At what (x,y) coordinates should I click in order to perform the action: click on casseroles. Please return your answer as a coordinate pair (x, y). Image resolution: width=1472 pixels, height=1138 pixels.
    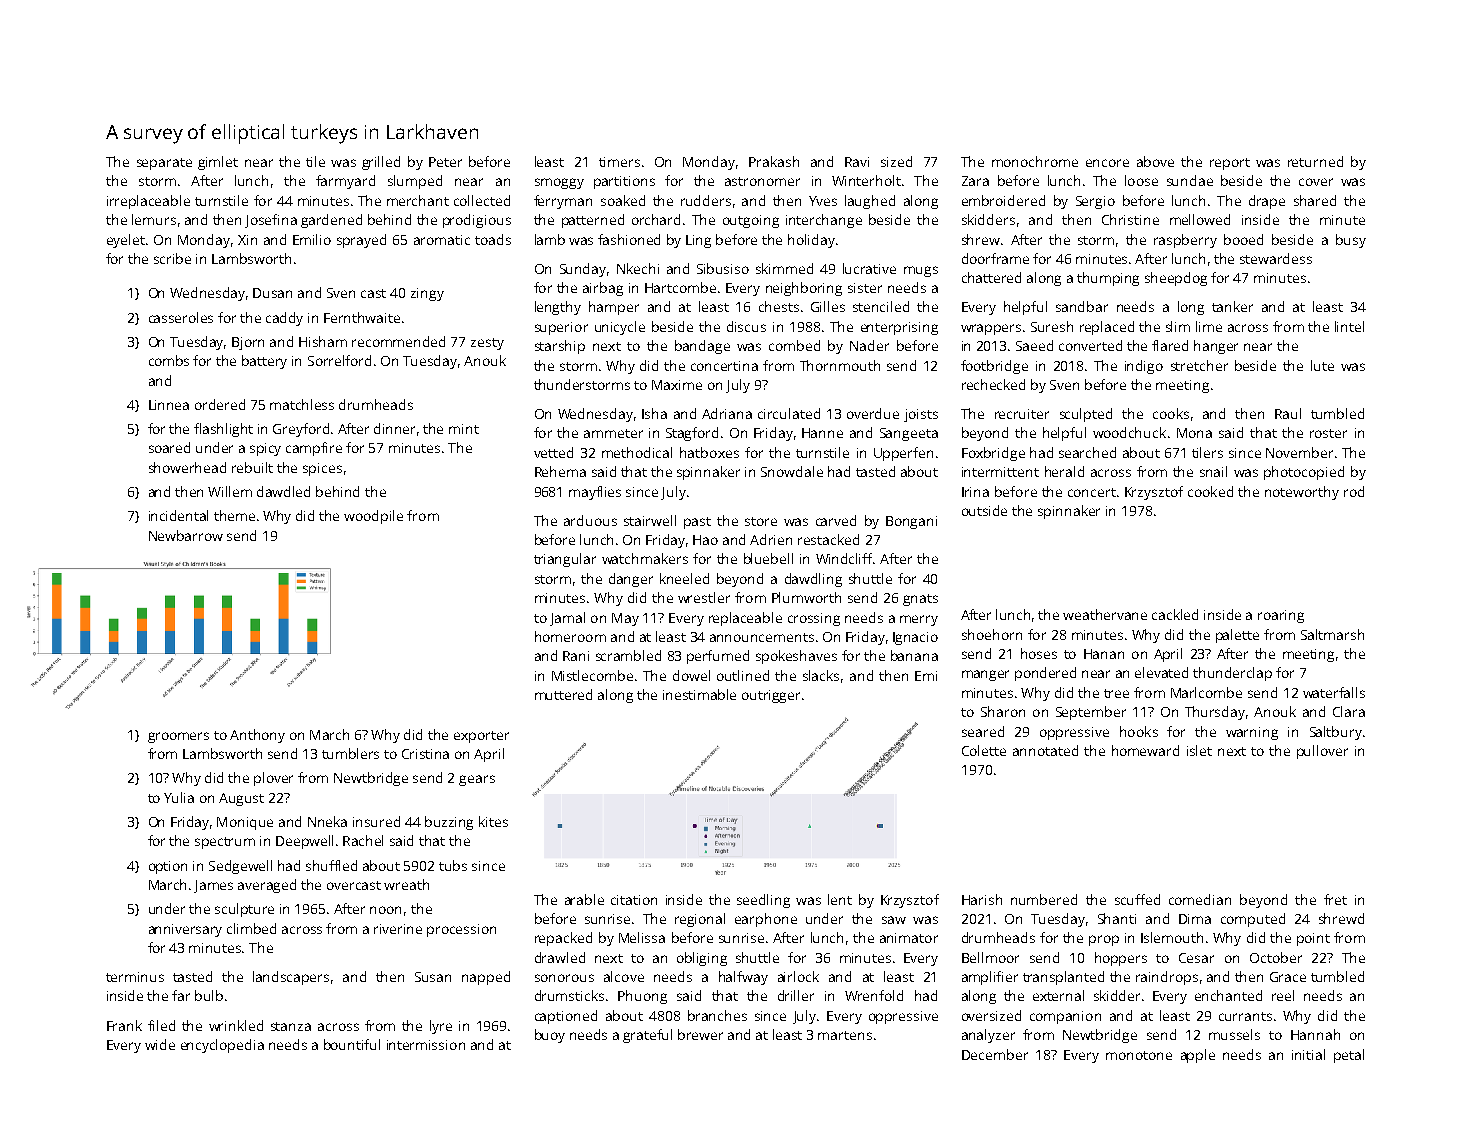
    Looking at the image, I should click on (181, 317).
